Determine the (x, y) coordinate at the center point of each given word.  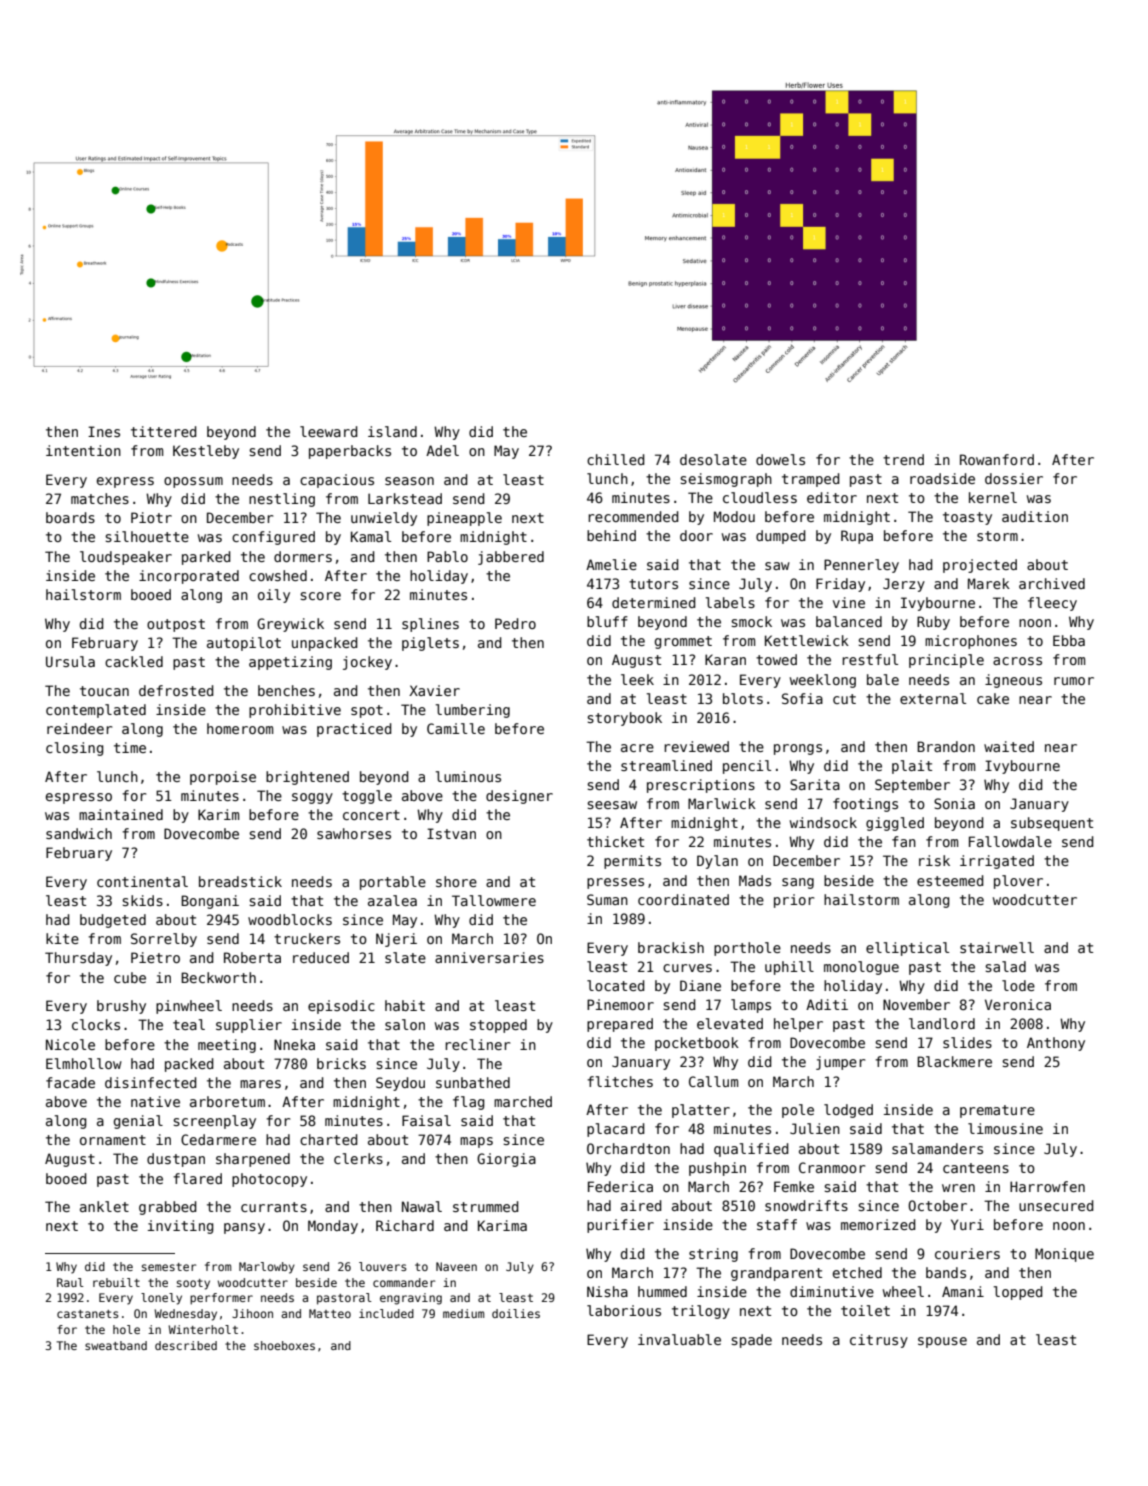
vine (849, 602)
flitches (620, 1081)
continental (142, 881)
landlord (942, 1023)
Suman (607, 899)
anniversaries (489, 957)
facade (70, 1082)
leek (637, 679)
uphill (789, 968)
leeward (329, 431)
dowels (780, 459)
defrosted (176, 690)
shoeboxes (284, 1345)
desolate (713, 459)
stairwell (997, 947)
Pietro (155, 957)
